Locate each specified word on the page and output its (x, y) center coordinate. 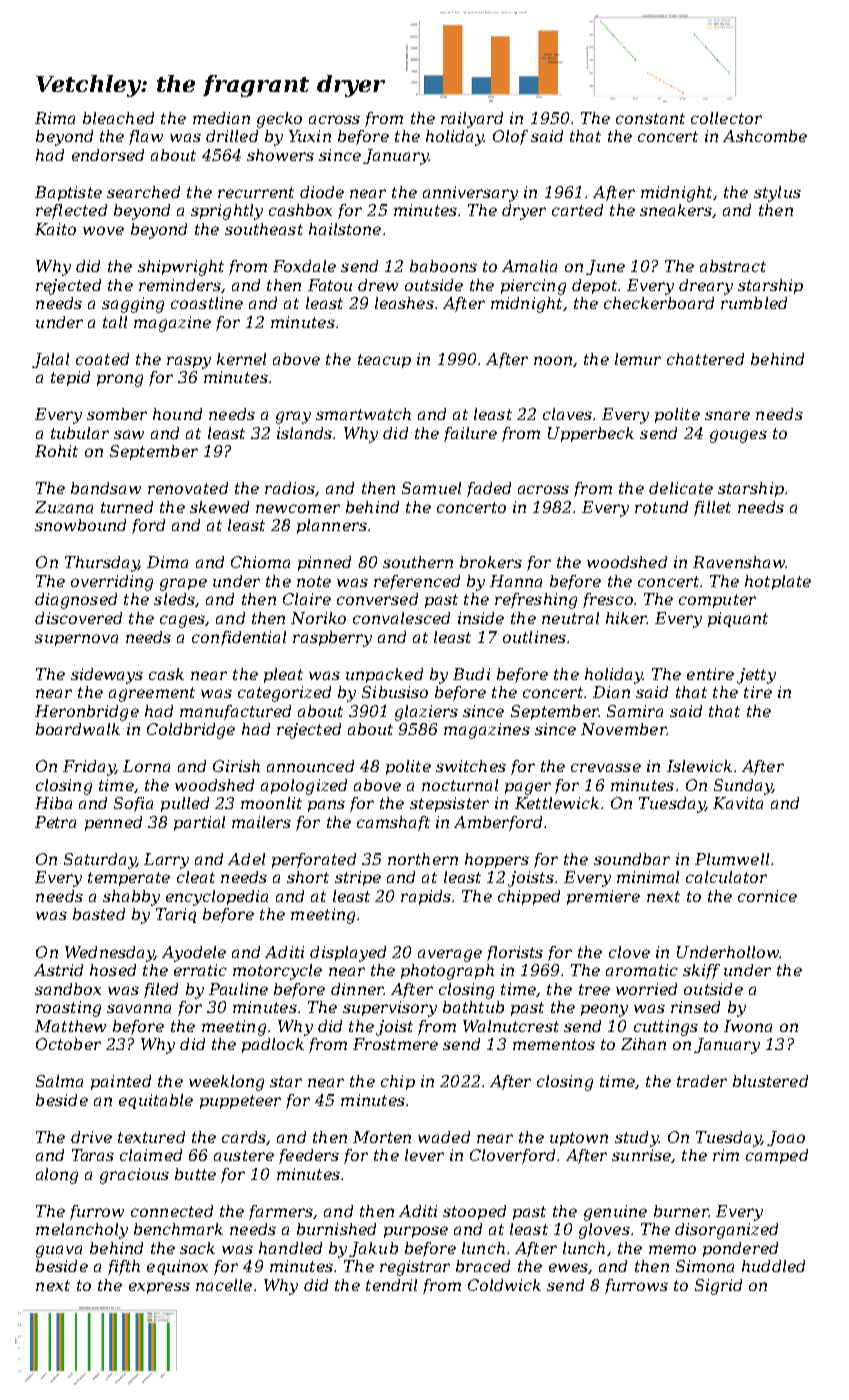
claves (567, 414)
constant (650, 118)
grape (183, 584)
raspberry (332, 639)
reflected (71, 211)
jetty (756, 676)
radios (290, 488)
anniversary (470, 194)
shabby (131, 898)
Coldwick (504, 1285)
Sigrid (718, 1287)
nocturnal (460, 785)
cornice (767, 896)
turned (127, 507)
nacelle (224, 1285)
